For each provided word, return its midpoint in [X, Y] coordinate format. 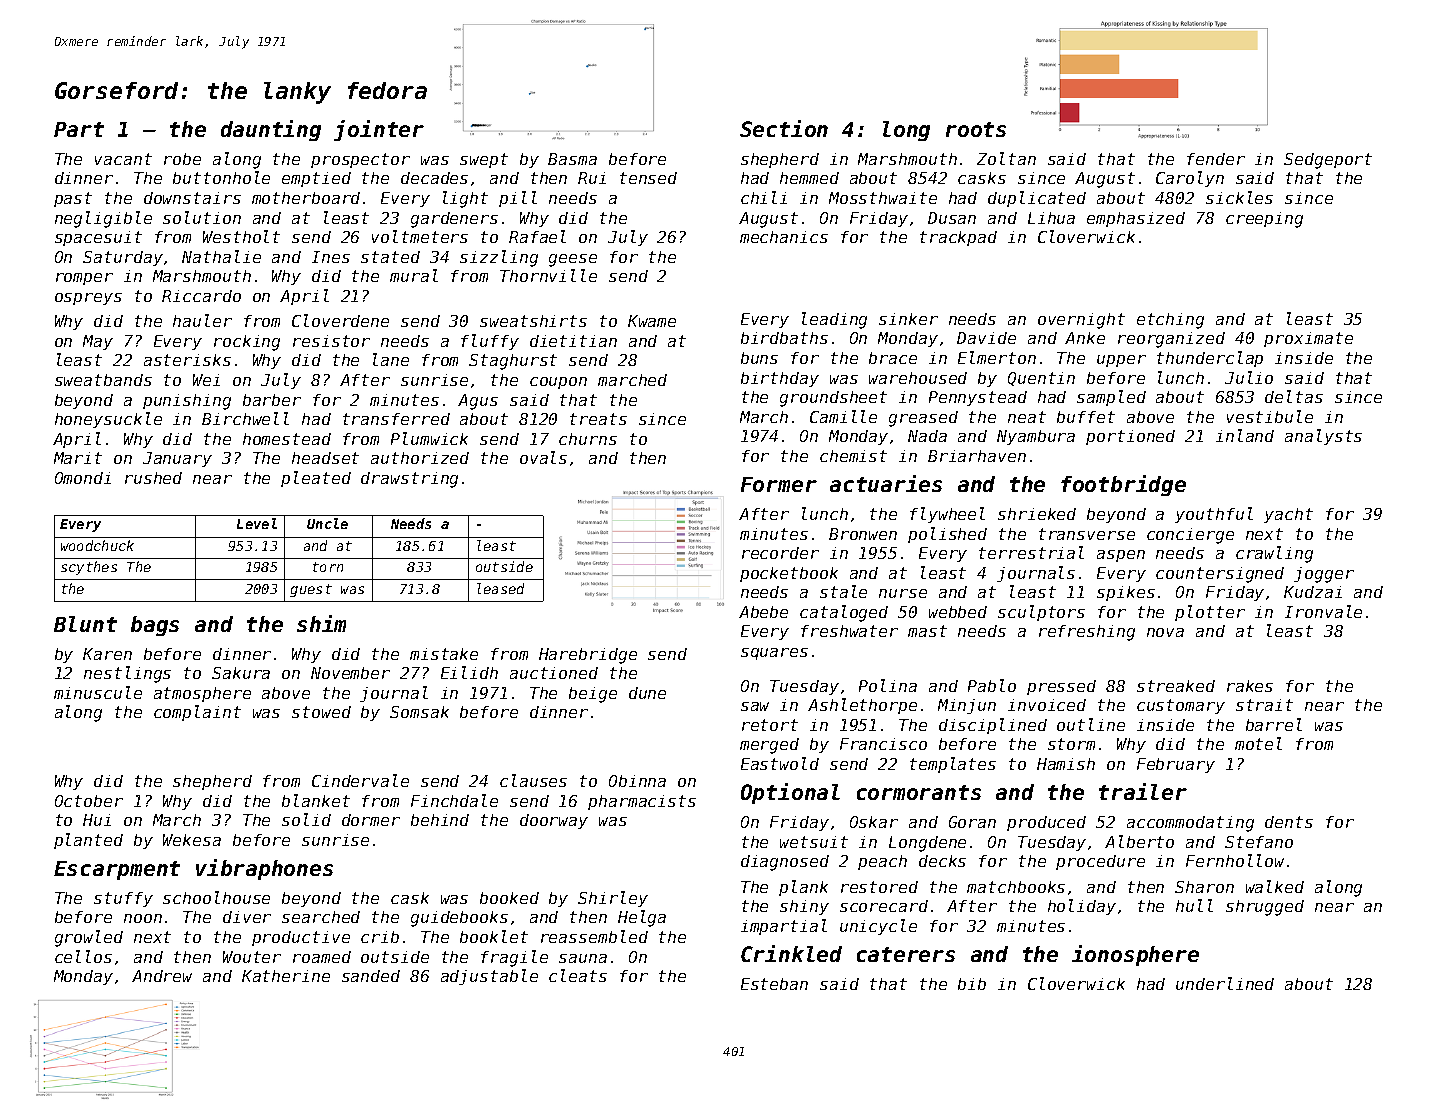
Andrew [162, 976]
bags [155, 626]
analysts [1323, 437]
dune [647, 693]
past [73, 199]
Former [779, 484]
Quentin [1041, 379]
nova [1165, 632]
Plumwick [429, 438]
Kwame [652, 321]
